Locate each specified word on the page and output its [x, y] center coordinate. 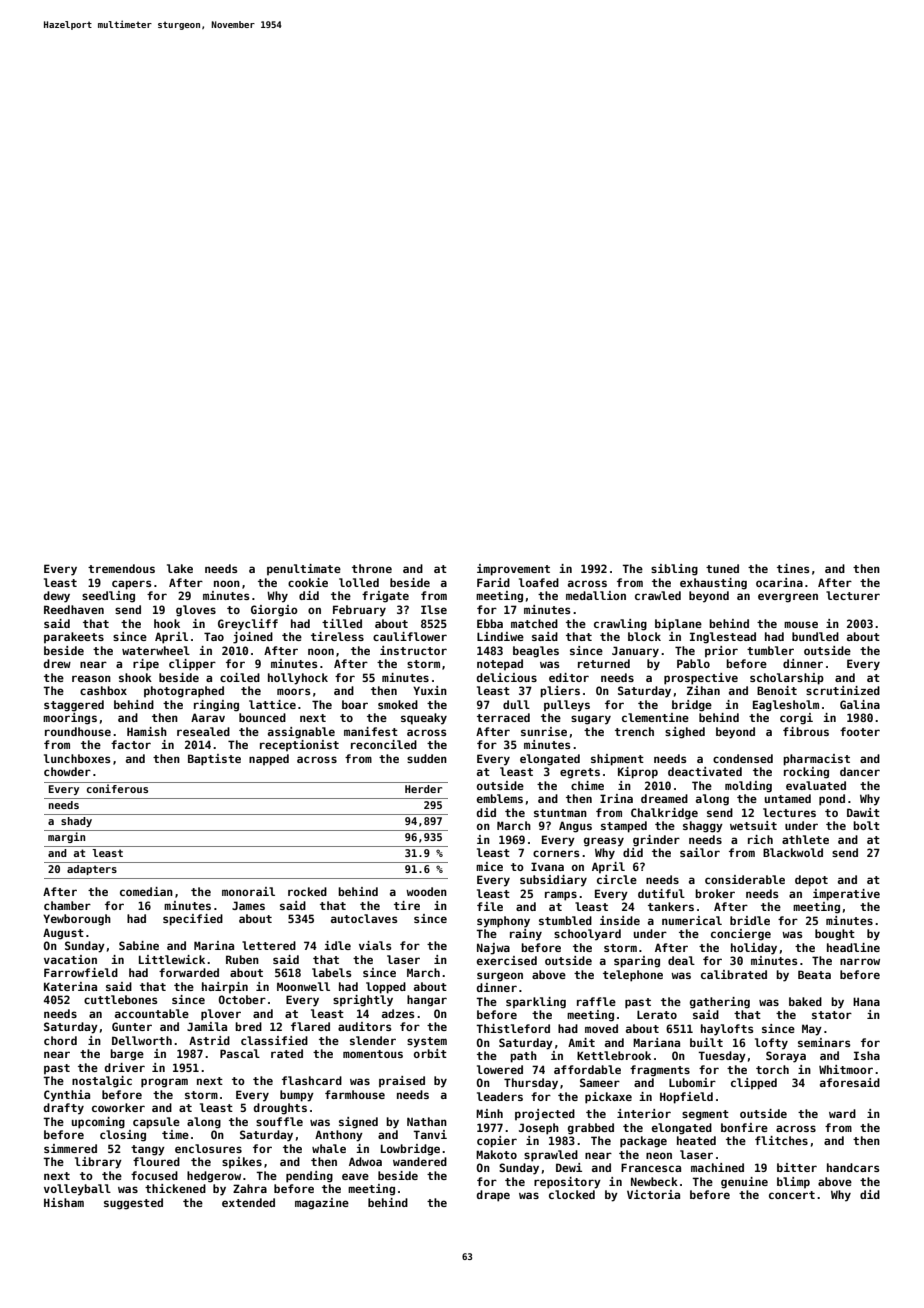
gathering [720, 1003]
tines [793, 568]
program [164, 1083]
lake [180, 568]
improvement [513, 570]
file [490, 906]
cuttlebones [121, 999]
